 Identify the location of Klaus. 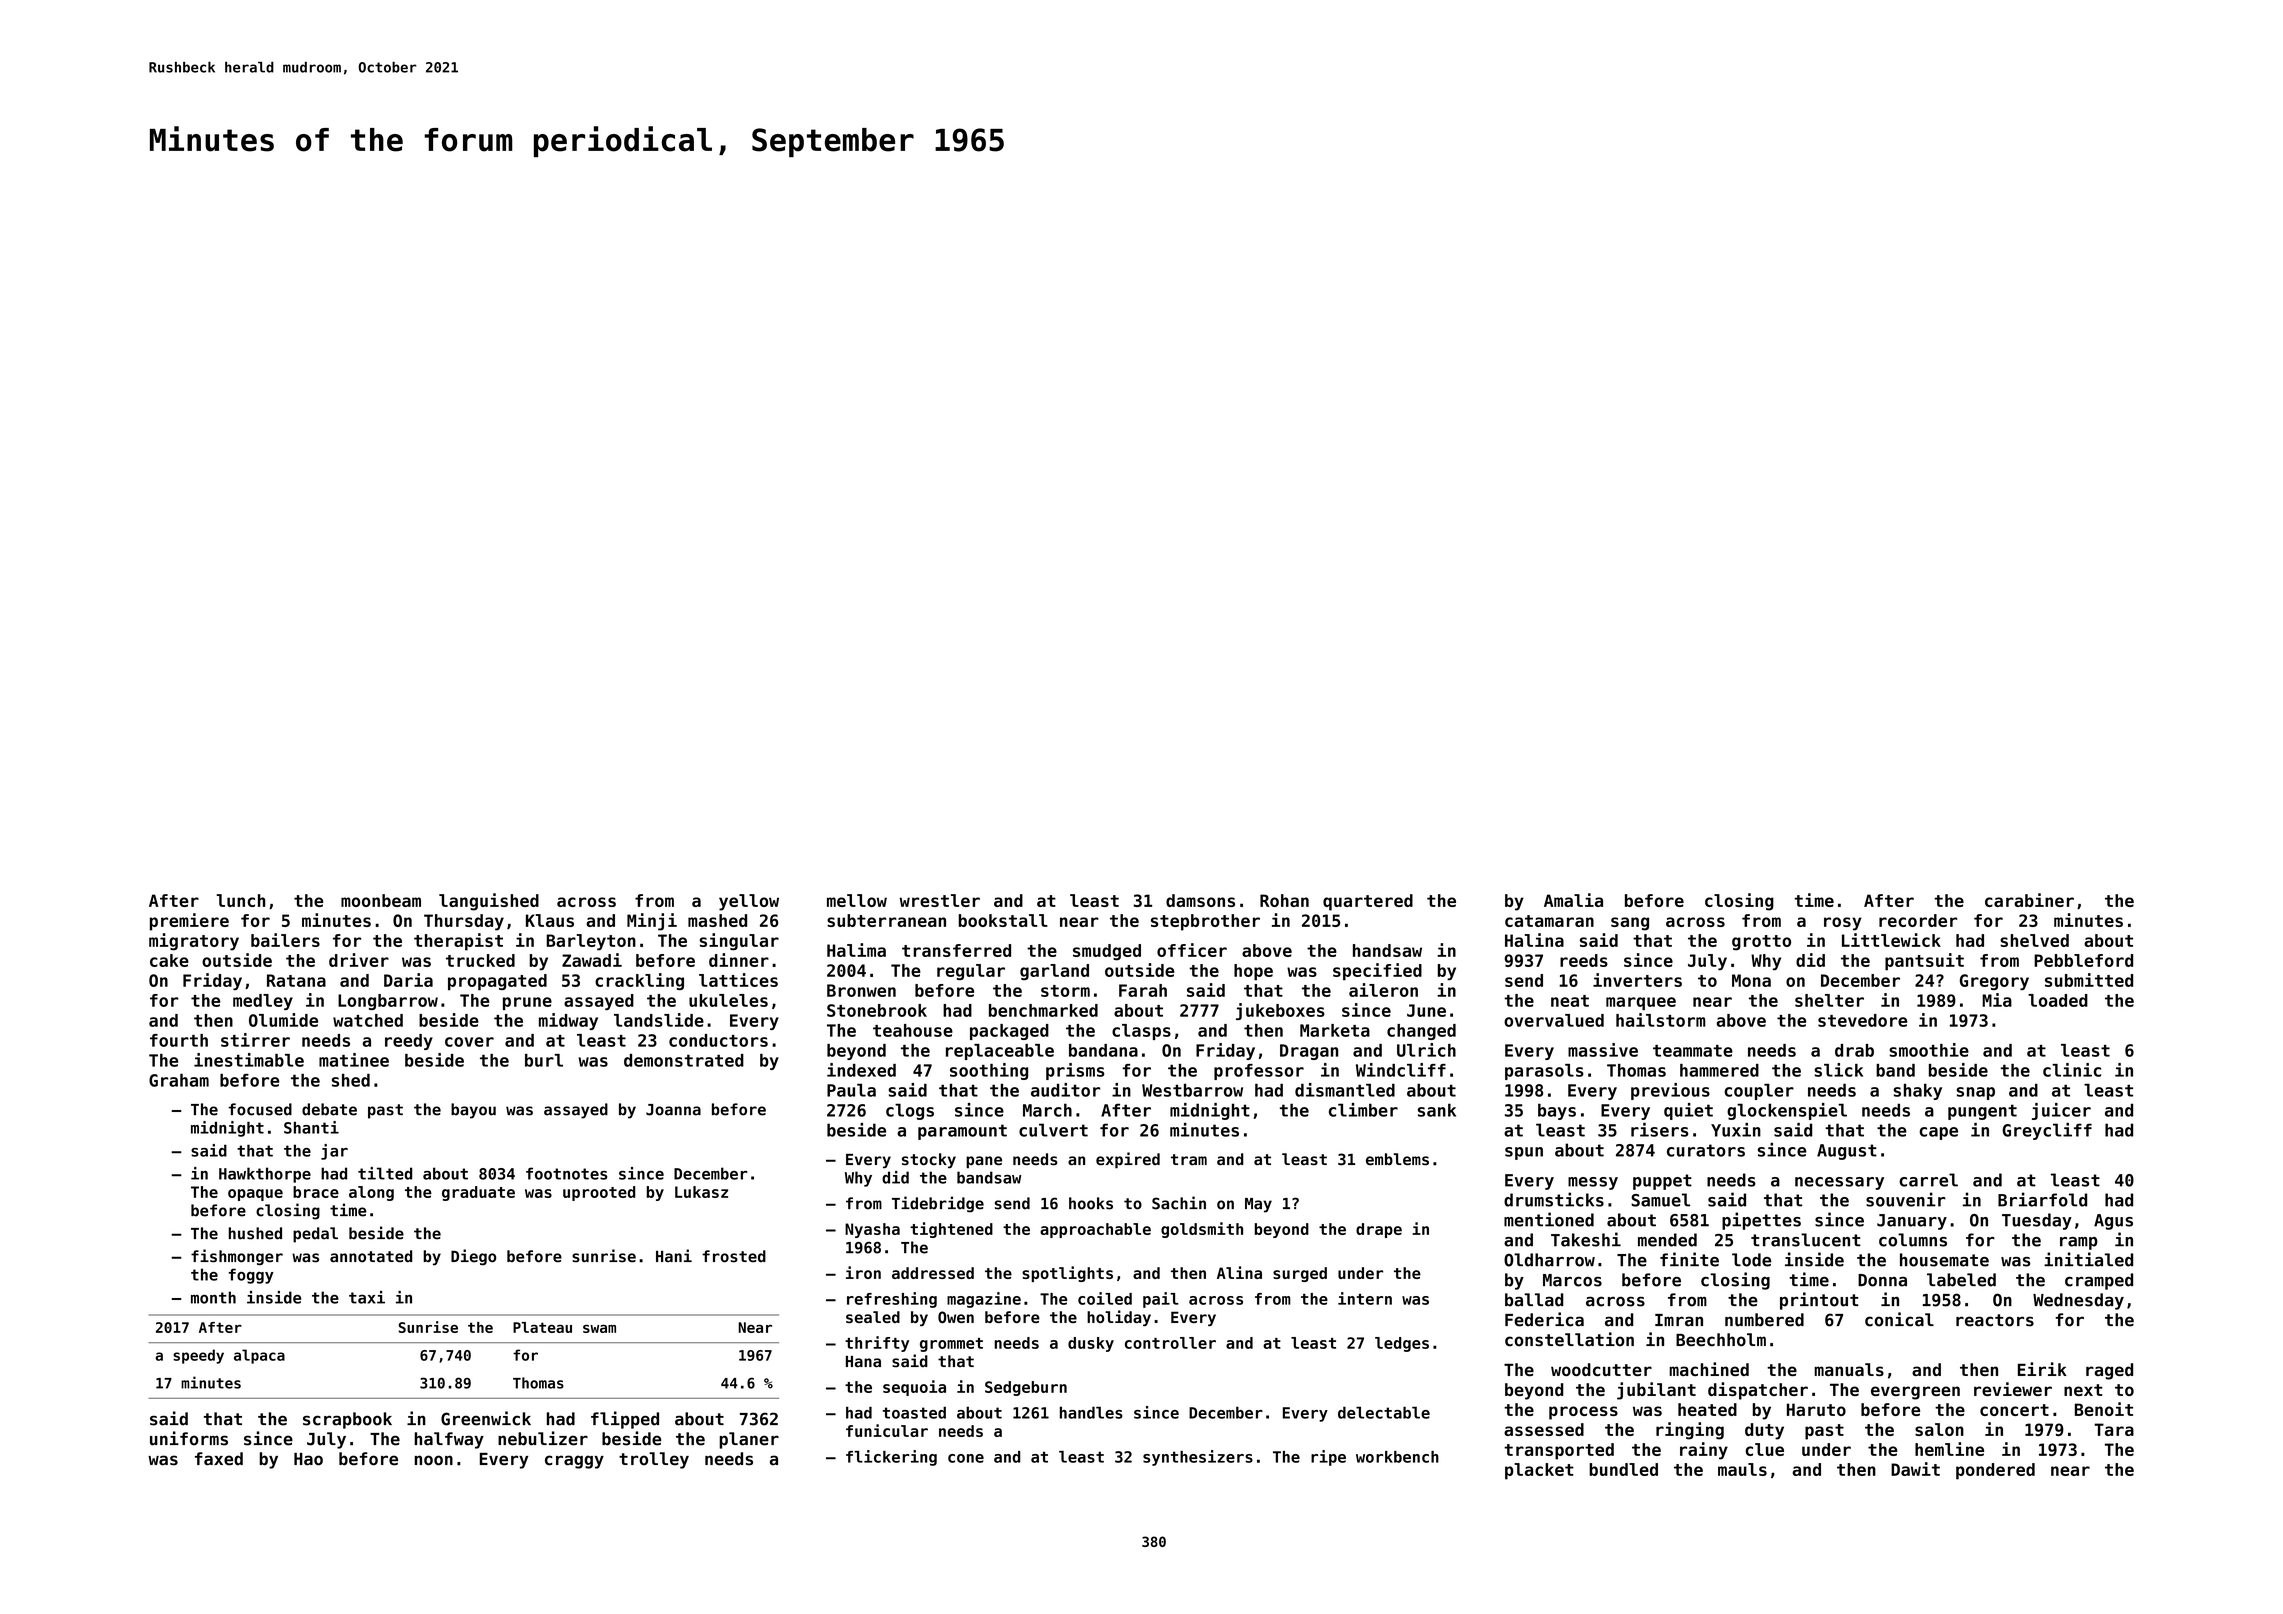
(550, 920).
